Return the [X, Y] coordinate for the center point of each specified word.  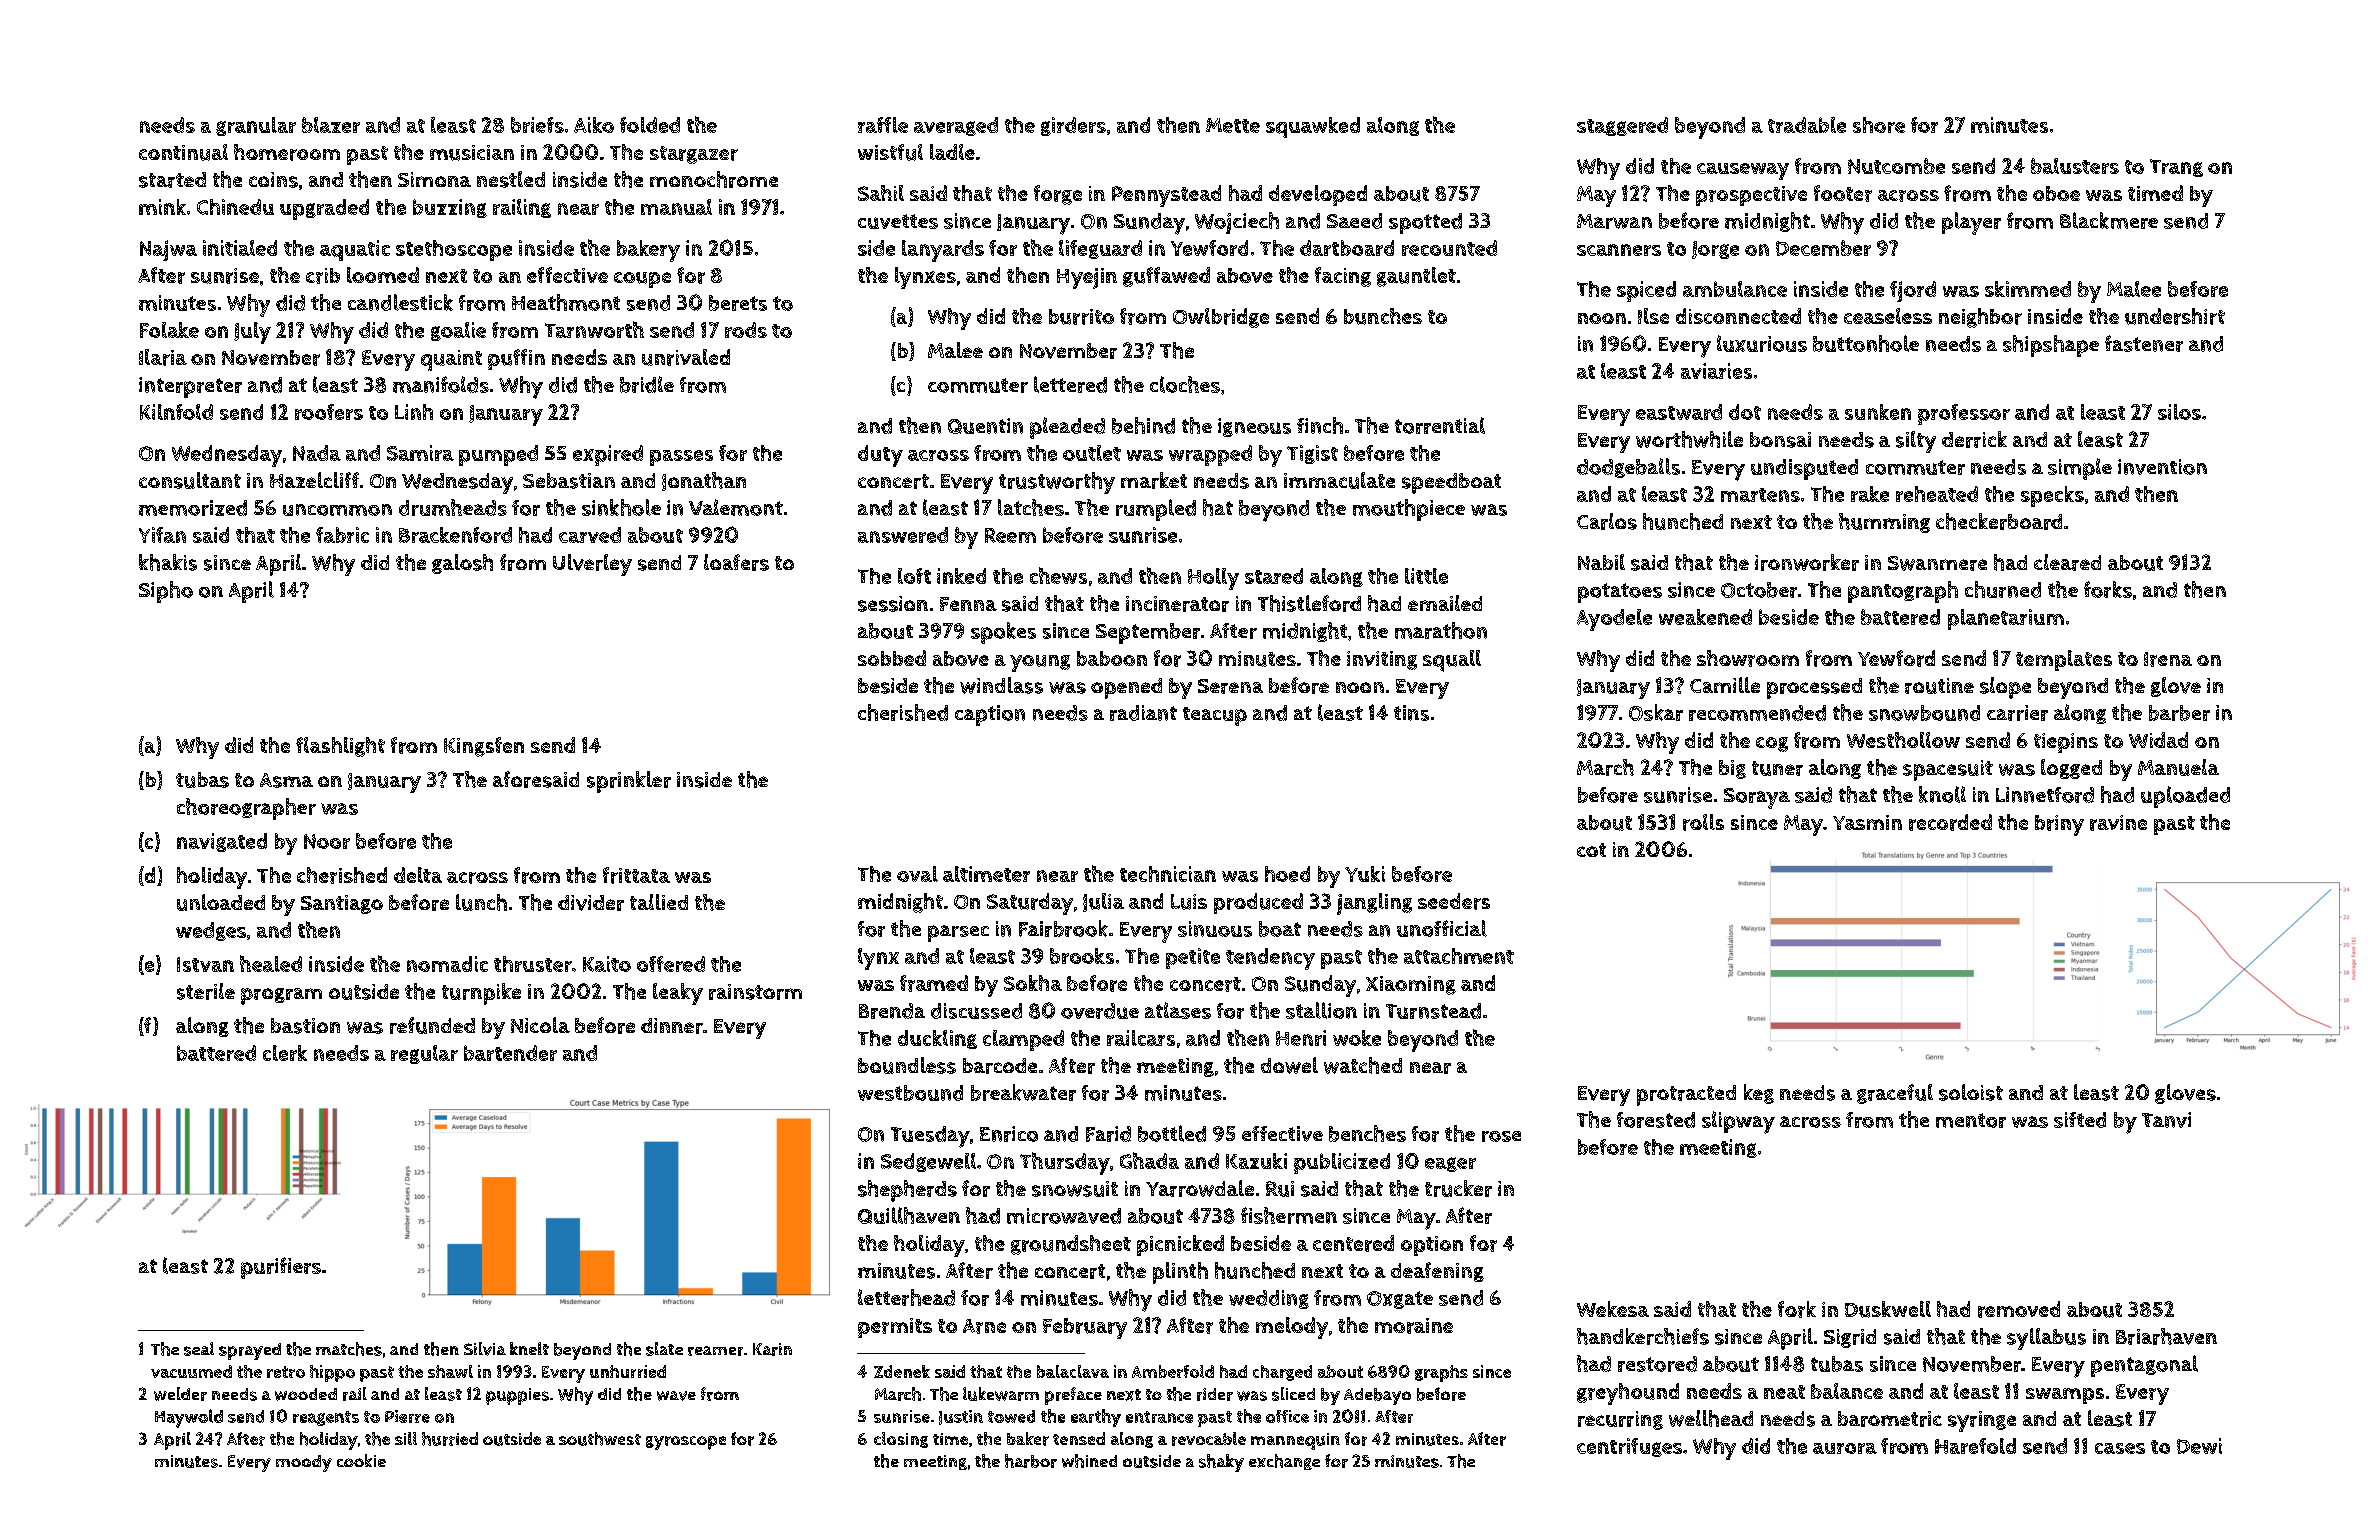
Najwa [168, 250]
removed [2019, 1309]
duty [880, 456]
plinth [1180, 1273]
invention [2162, 467]
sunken [1878, 412]
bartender [510, 1053]
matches [349, 1349]
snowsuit [1075, 1189]
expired [608, 455]
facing [1343, 277]
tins [1411, 713]
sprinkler [629, 782]
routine [1939, 686]
